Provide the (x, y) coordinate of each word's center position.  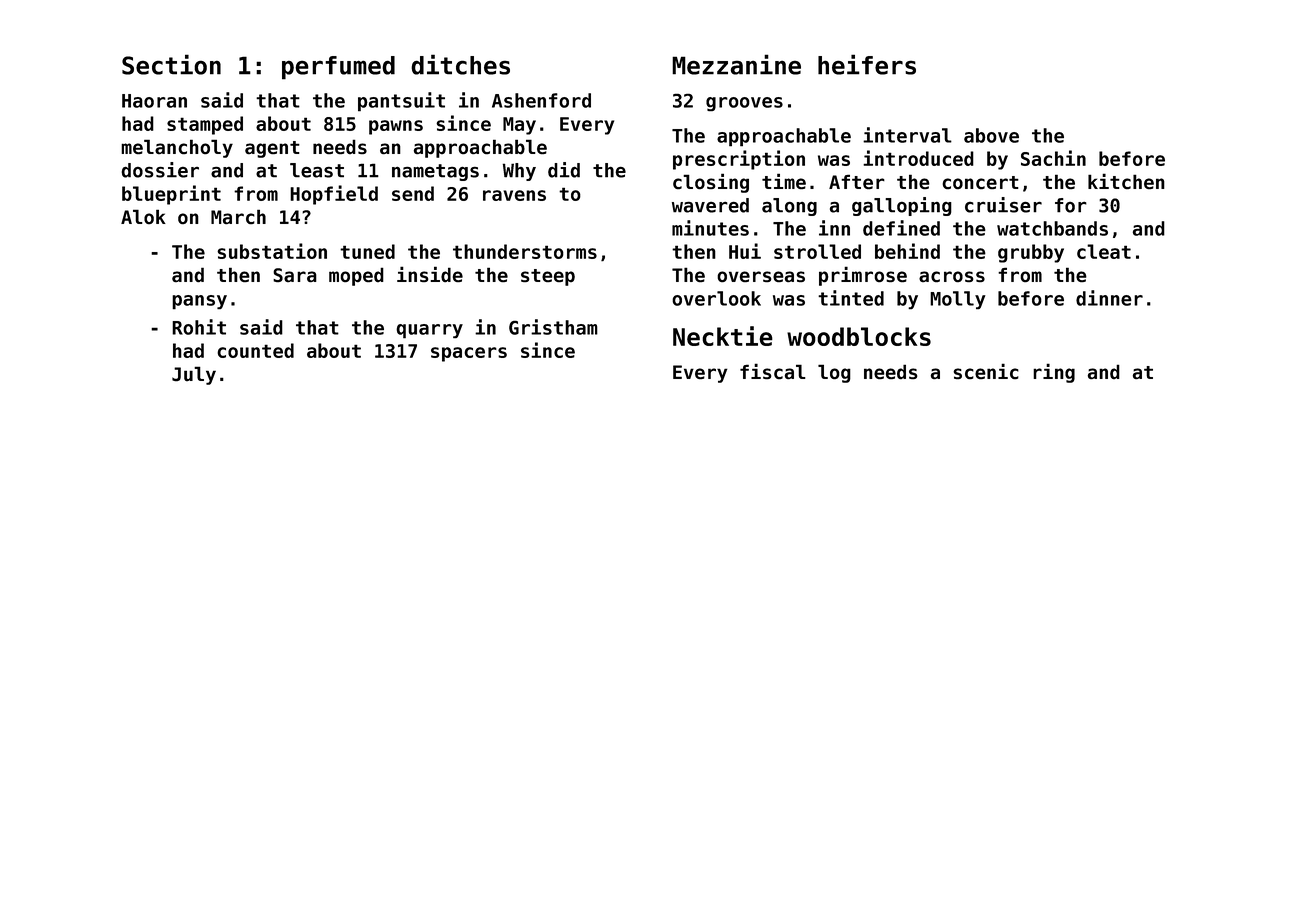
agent (272, 149)
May (519, 126)
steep (548, 277)
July (194, 375)
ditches (460, 64)
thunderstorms (525, 251)
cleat (1104, 251)
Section (171, 64)
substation (272, 251)
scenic (986, 371)
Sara (295, 275)
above (991, 135)
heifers (867, 64)
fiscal (772, 371)
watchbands (1052, 228)
